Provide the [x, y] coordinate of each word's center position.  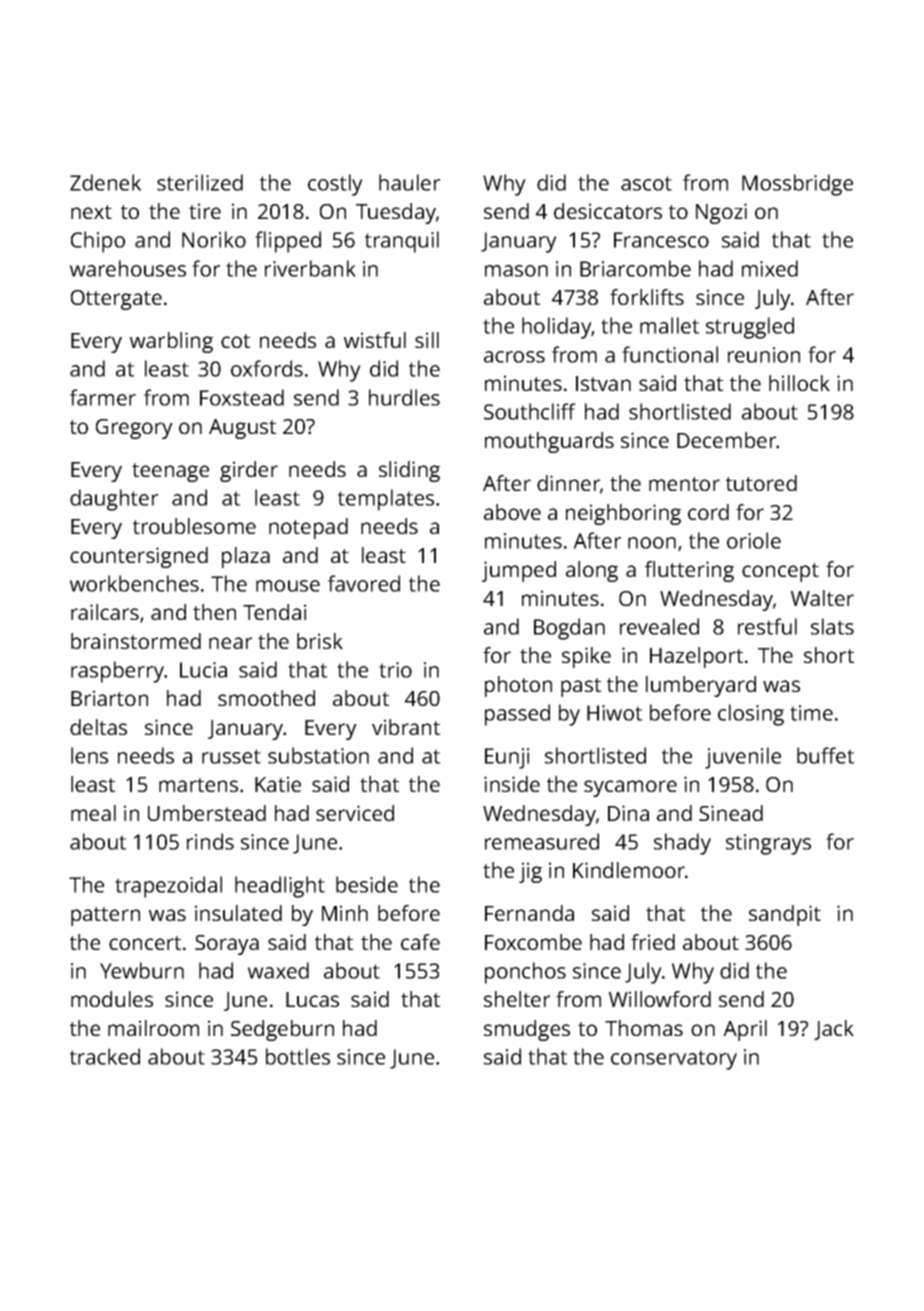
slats [832, 626]
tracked [105, 1056]
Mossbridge [797, 185]
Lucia [203, 670]
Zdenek [105, 182]
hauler [409, 182]
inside [512, 784]
